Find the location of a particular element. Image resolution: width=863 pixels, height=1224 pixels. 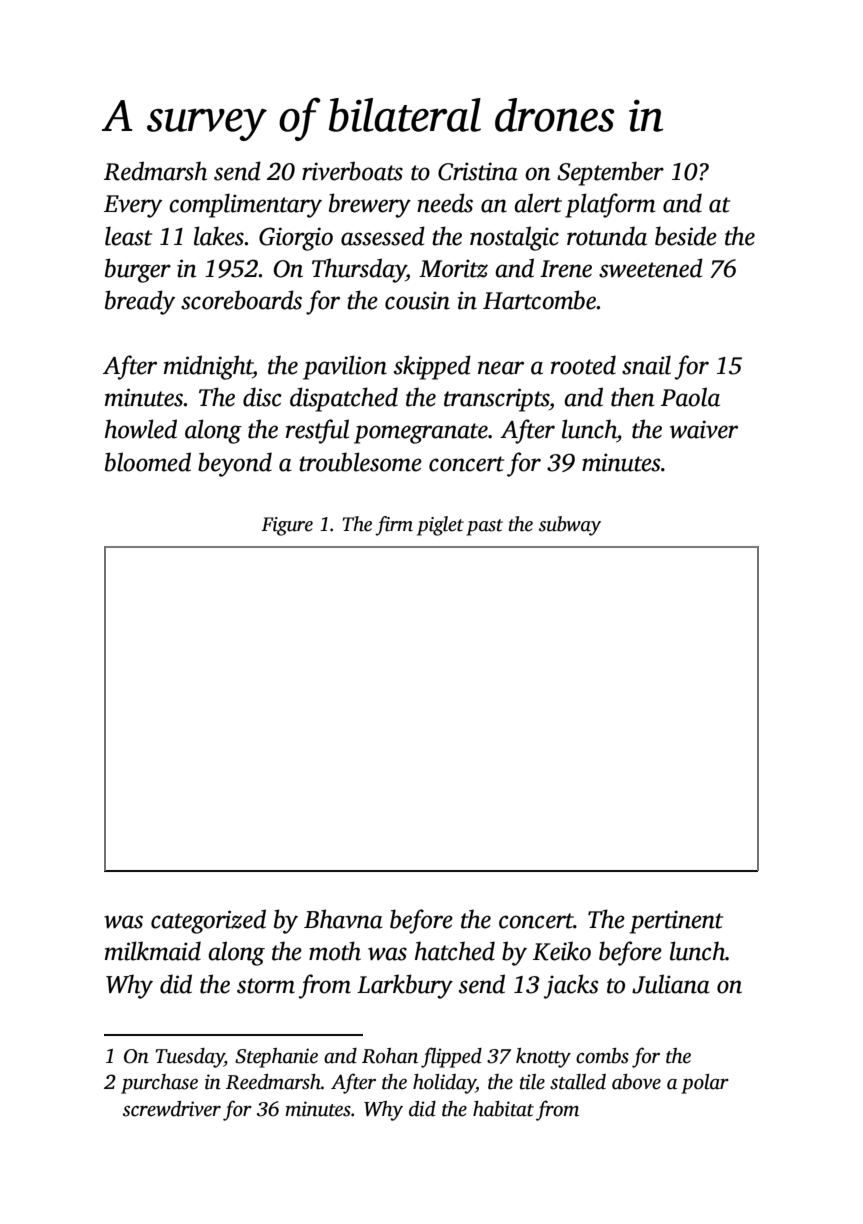

Juliana is located at coordinates (671, 984).
